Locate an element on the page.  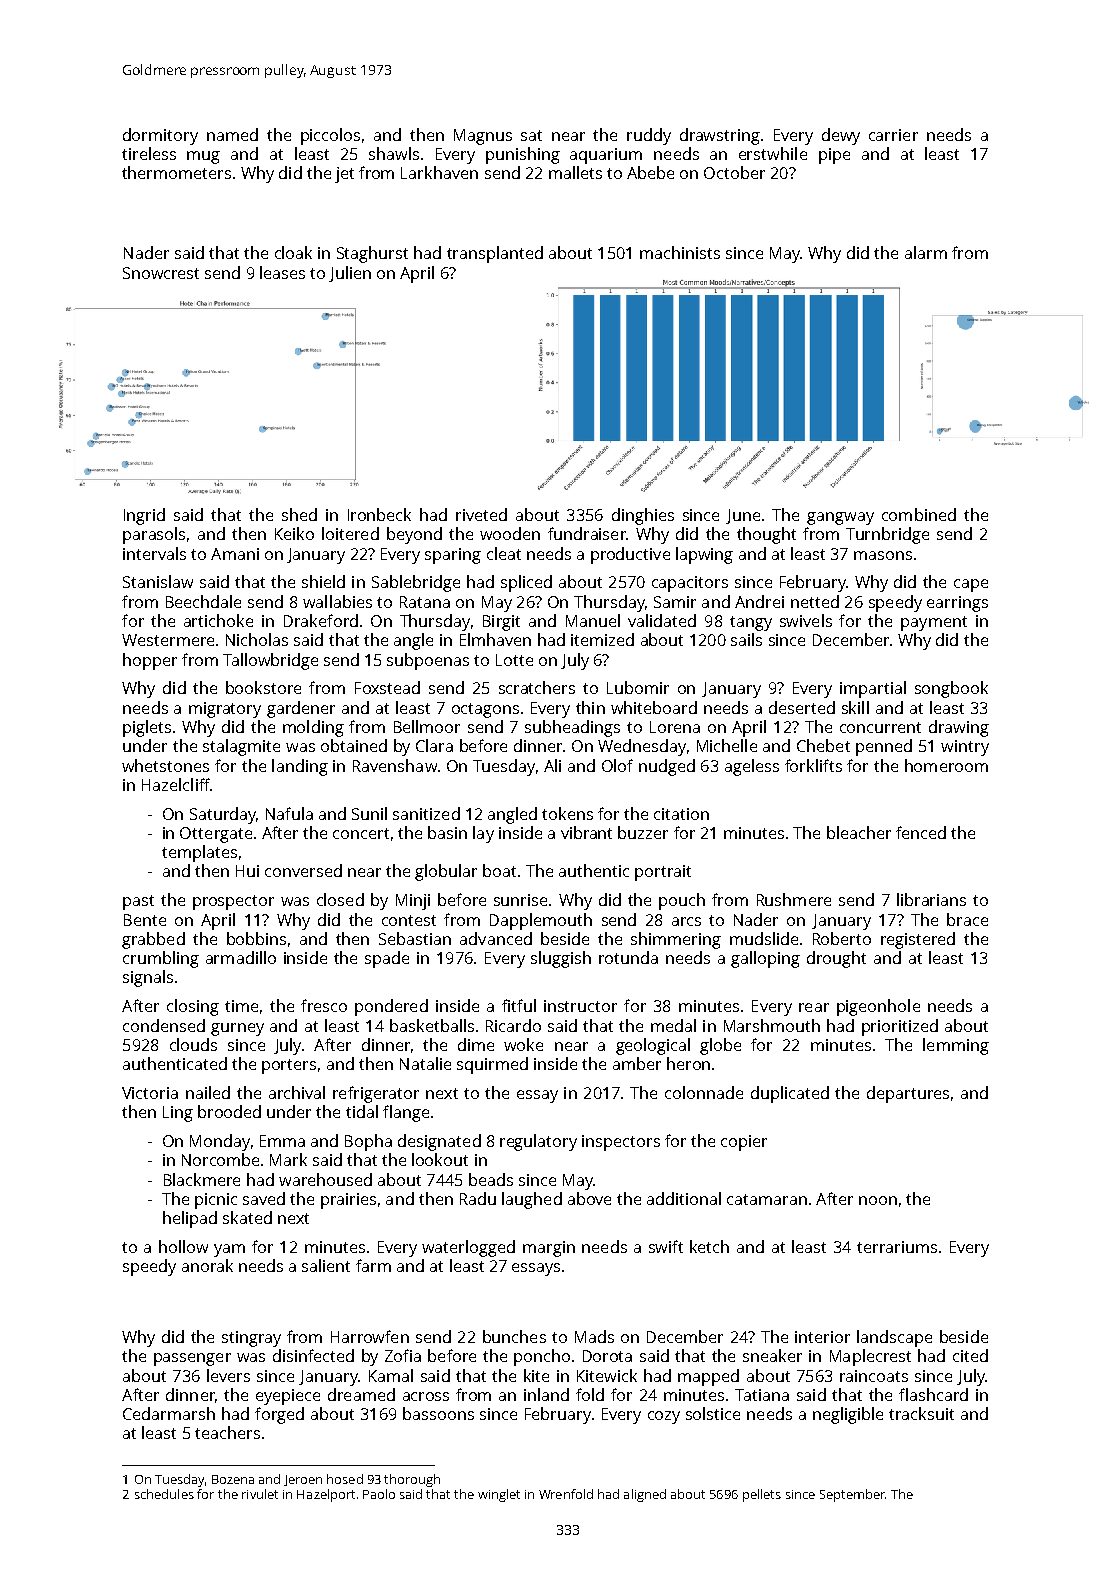
mallets is located at coordinates (575, 172).
